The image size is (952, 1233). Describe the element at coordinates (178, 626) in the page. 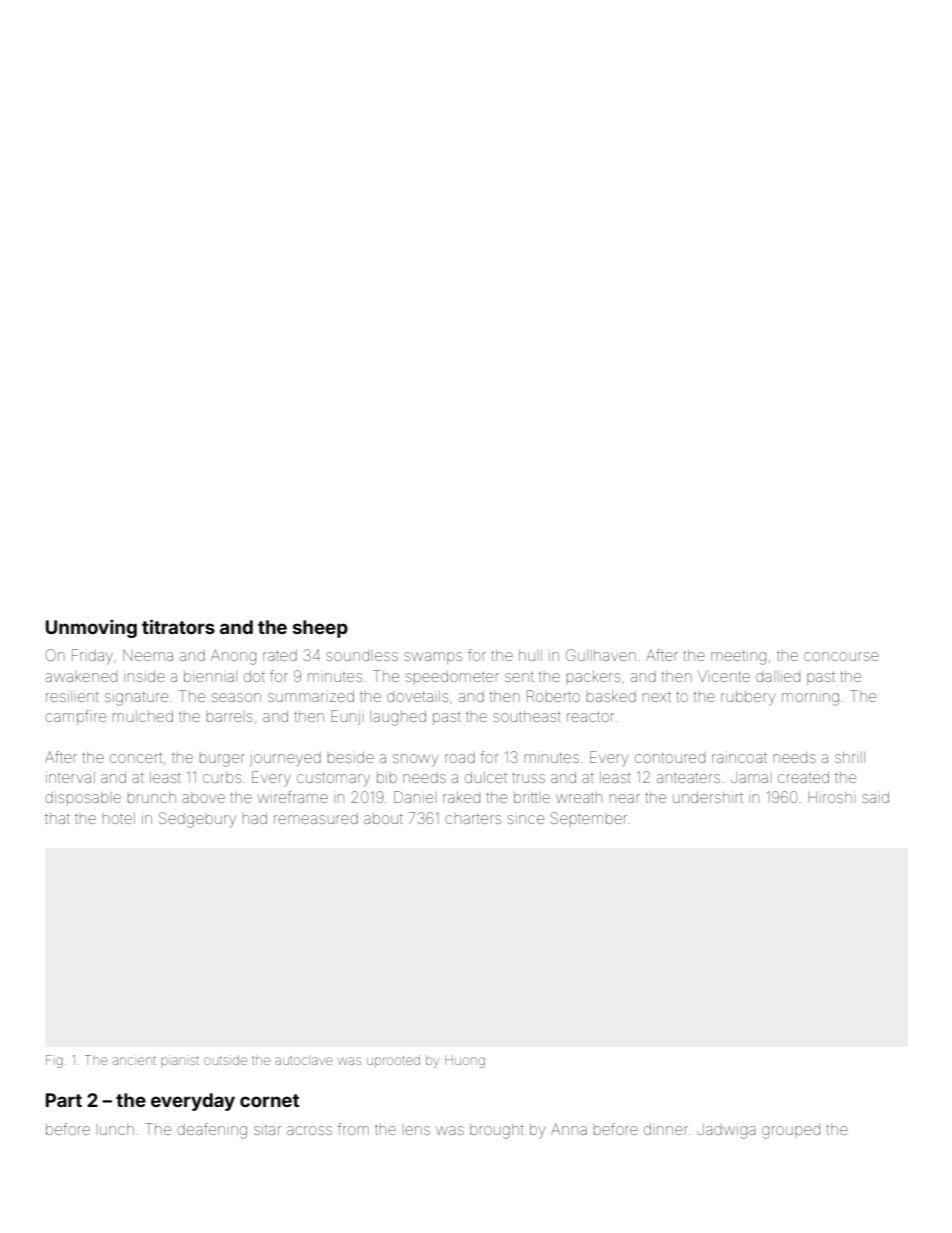

I see `titrators` at that location.
